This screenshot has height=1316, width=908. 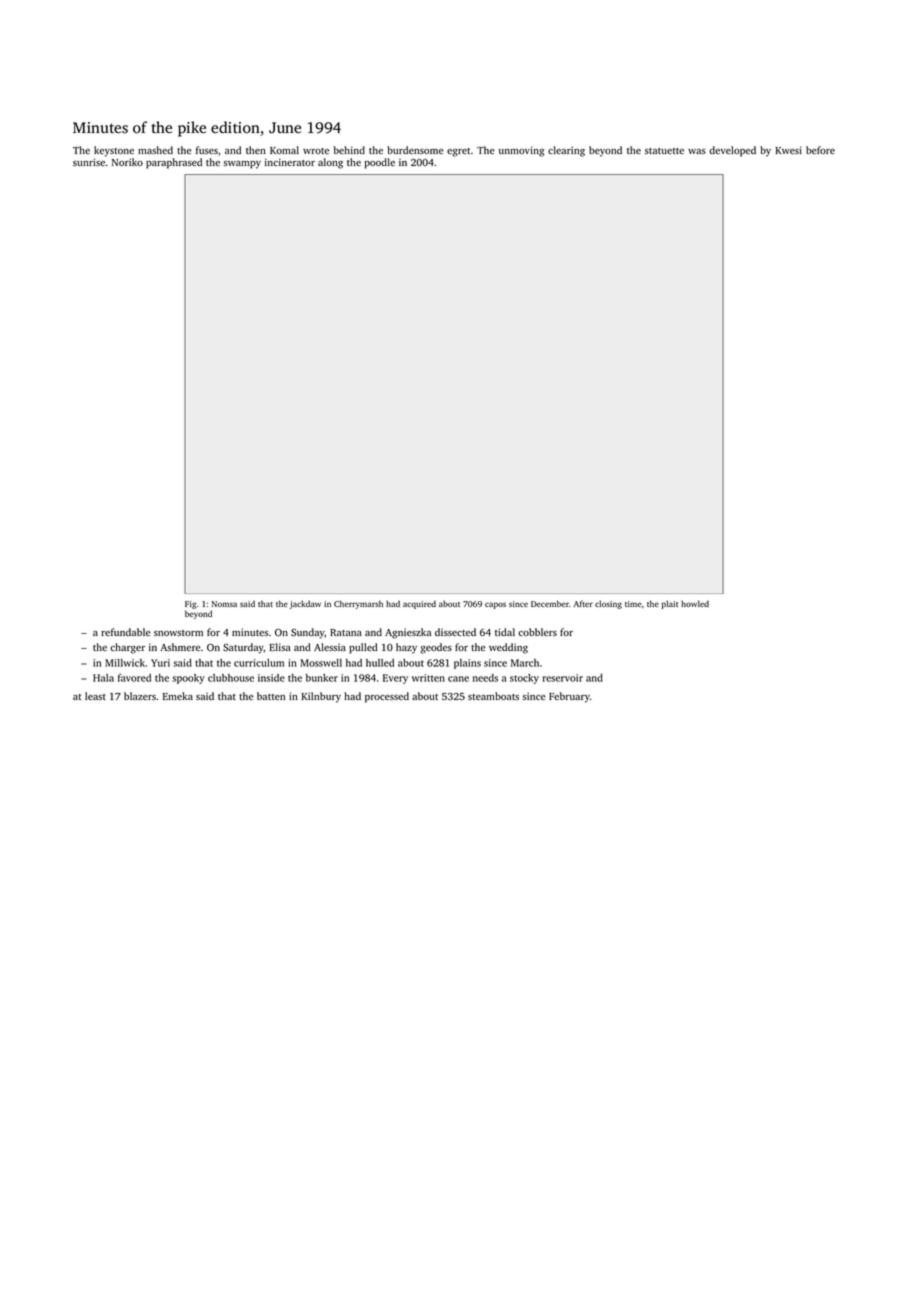 What do you see at coordinates (242, 165) in the screenshot?
I see `swampy` at bounding box center [242, 165].
